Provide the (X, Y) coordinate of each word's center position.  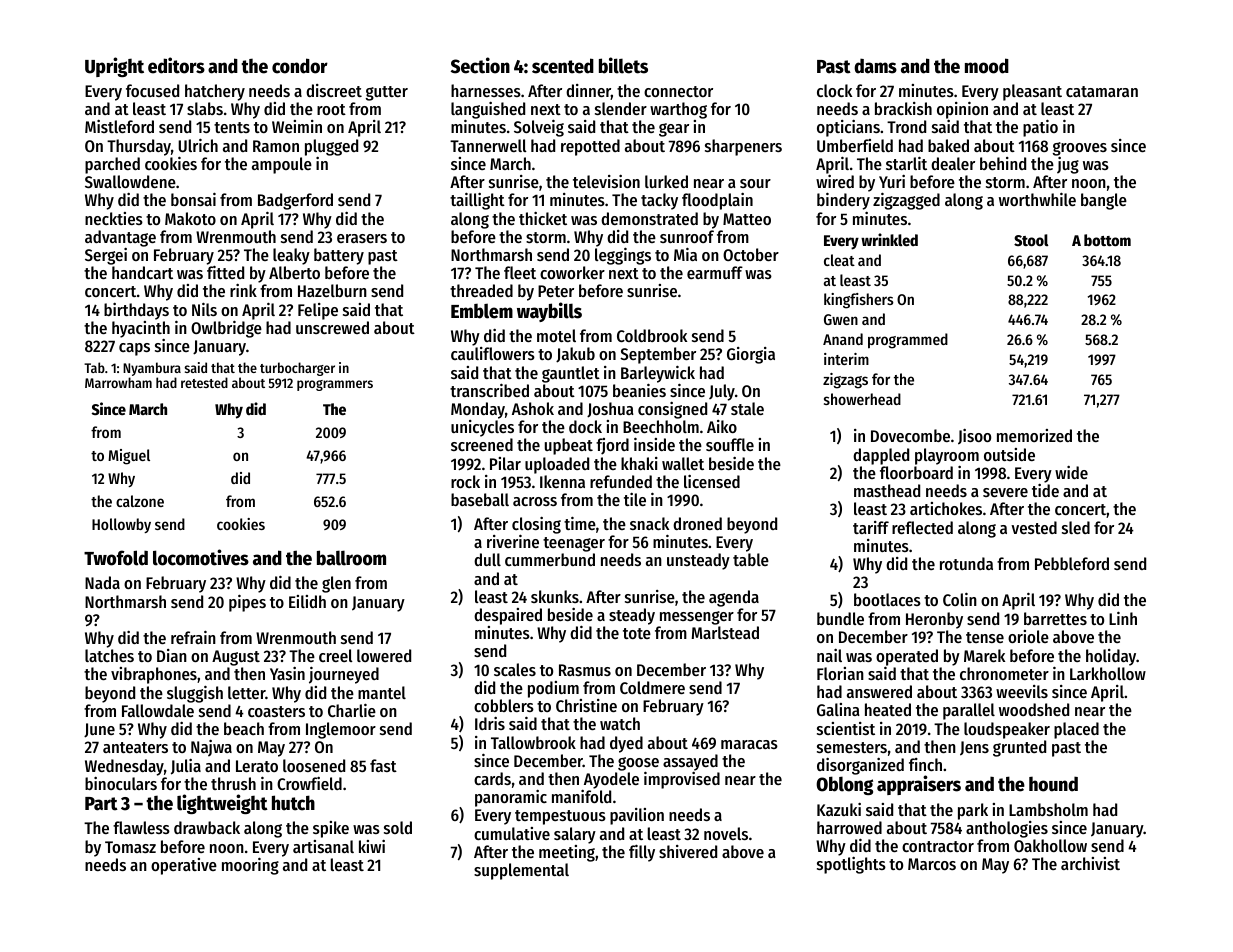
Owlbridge (226, 329)
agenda (734, 598)
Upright (114, 67)
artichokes (946, 508)
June (99, 730)
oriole (1028, 636)
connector (678, 91)
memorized (1034, 435)
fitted (225, 272)
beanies (639, 390)
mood (987, 66)
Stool (1031, 240)
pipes (247, 603)
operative (184, 866)
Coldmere (652, 687)
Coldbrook (652, 335)
